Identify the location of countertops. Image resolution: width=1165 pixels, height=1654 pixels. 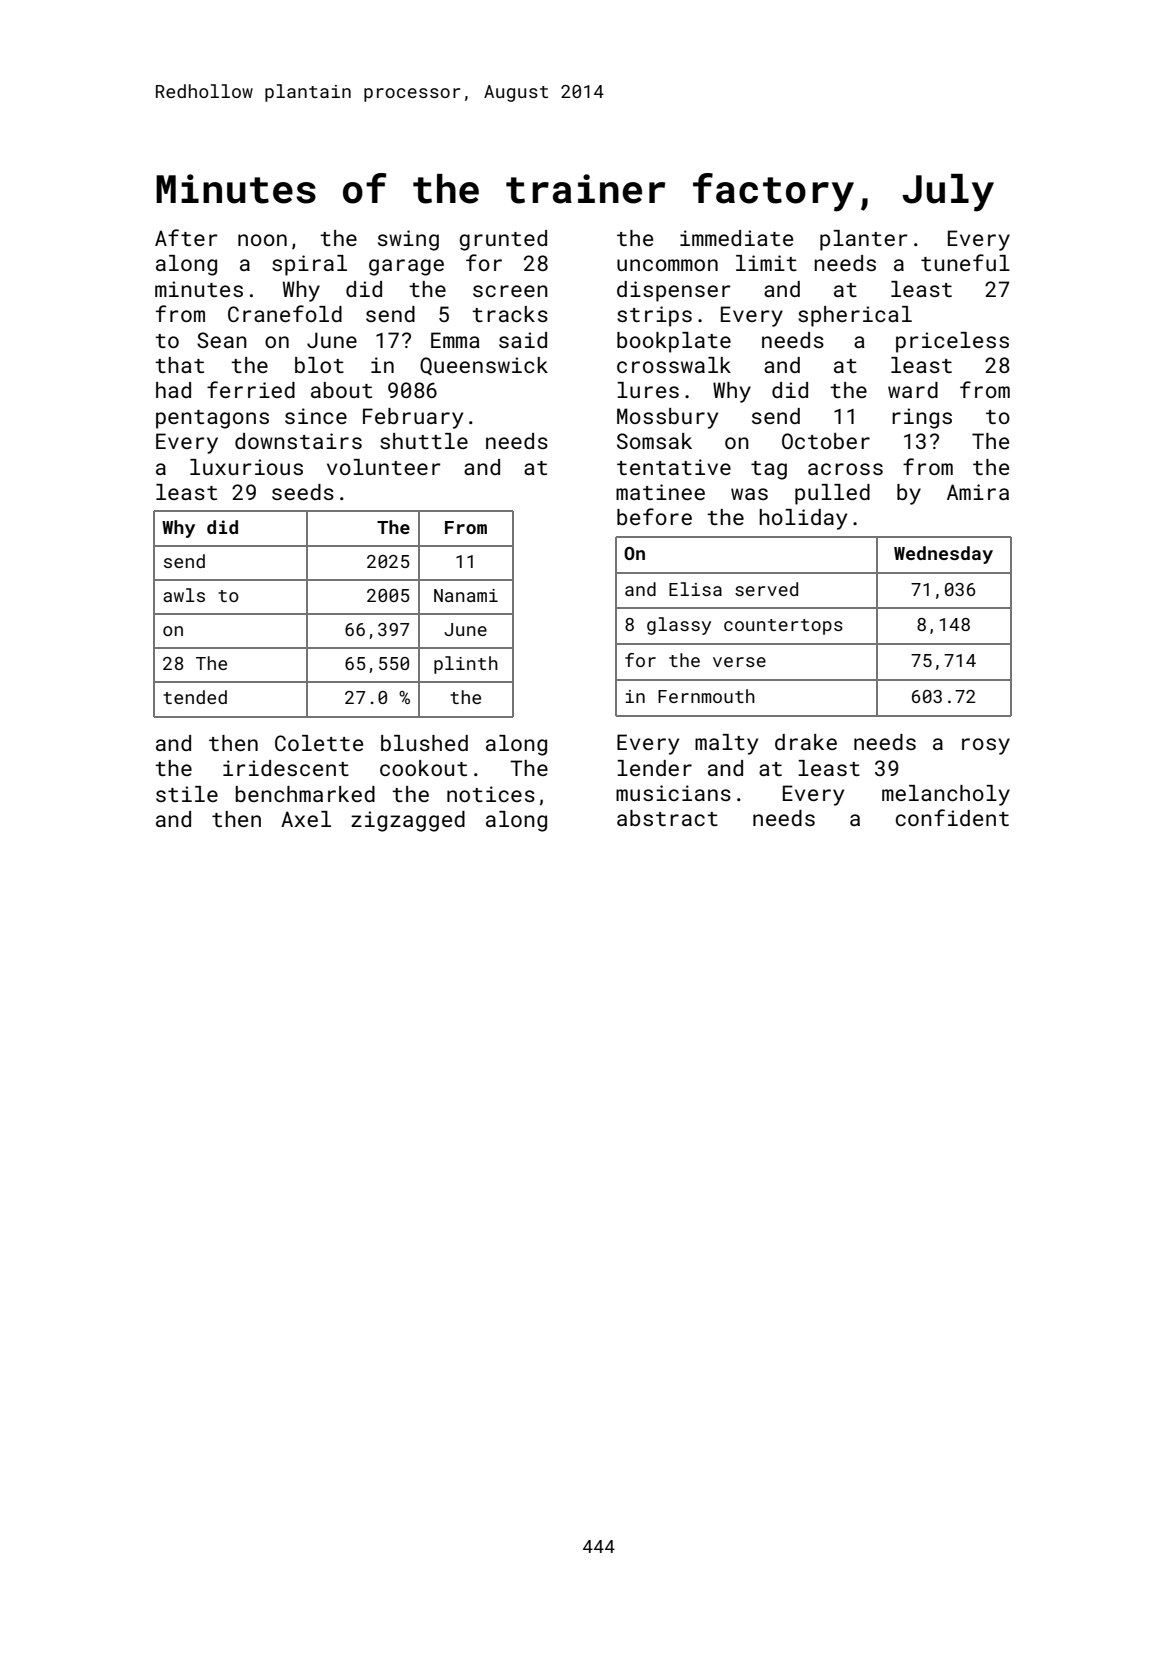
(783, 627).
